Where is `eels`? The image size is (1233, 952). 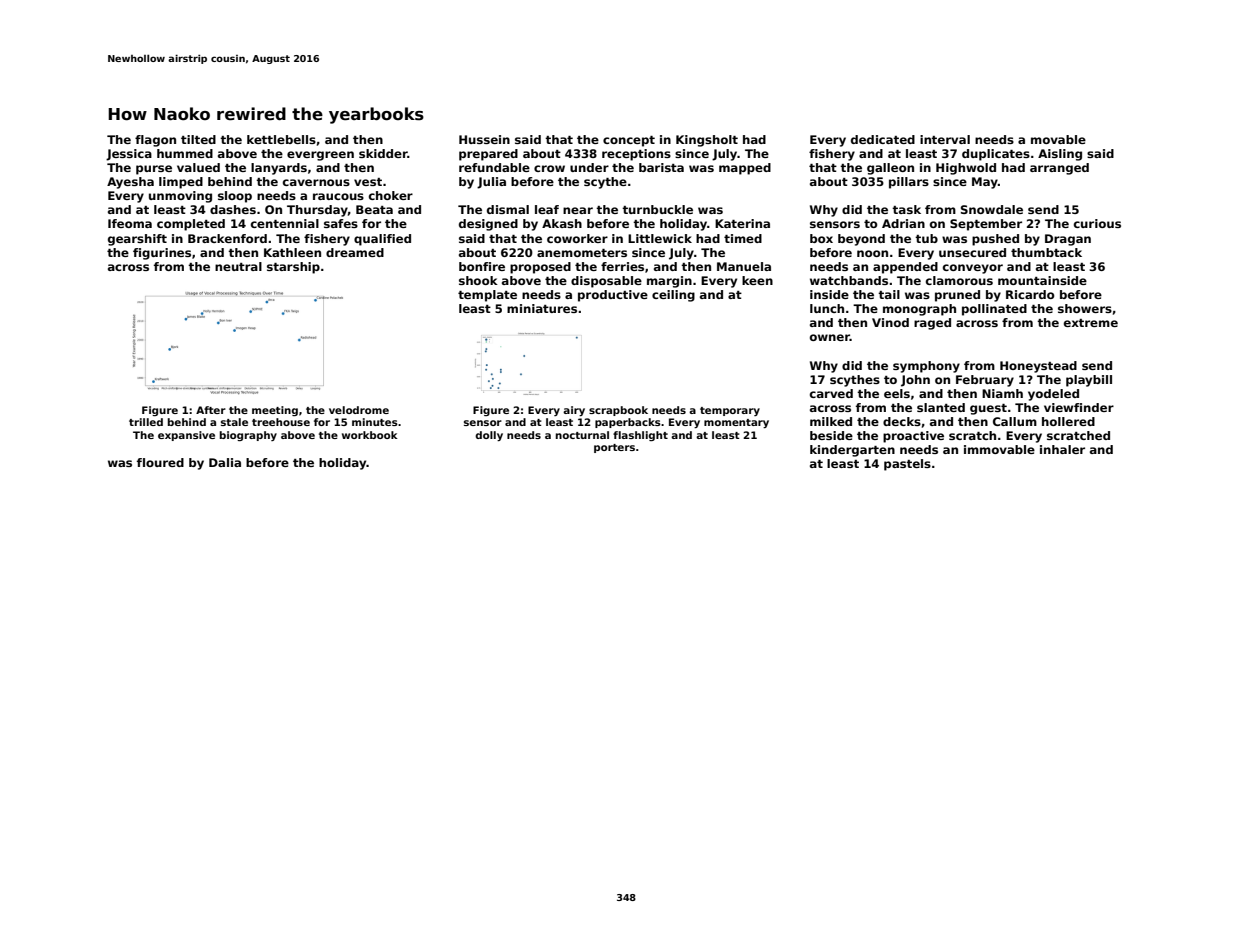
eels is located at coordinates (897, 393).
